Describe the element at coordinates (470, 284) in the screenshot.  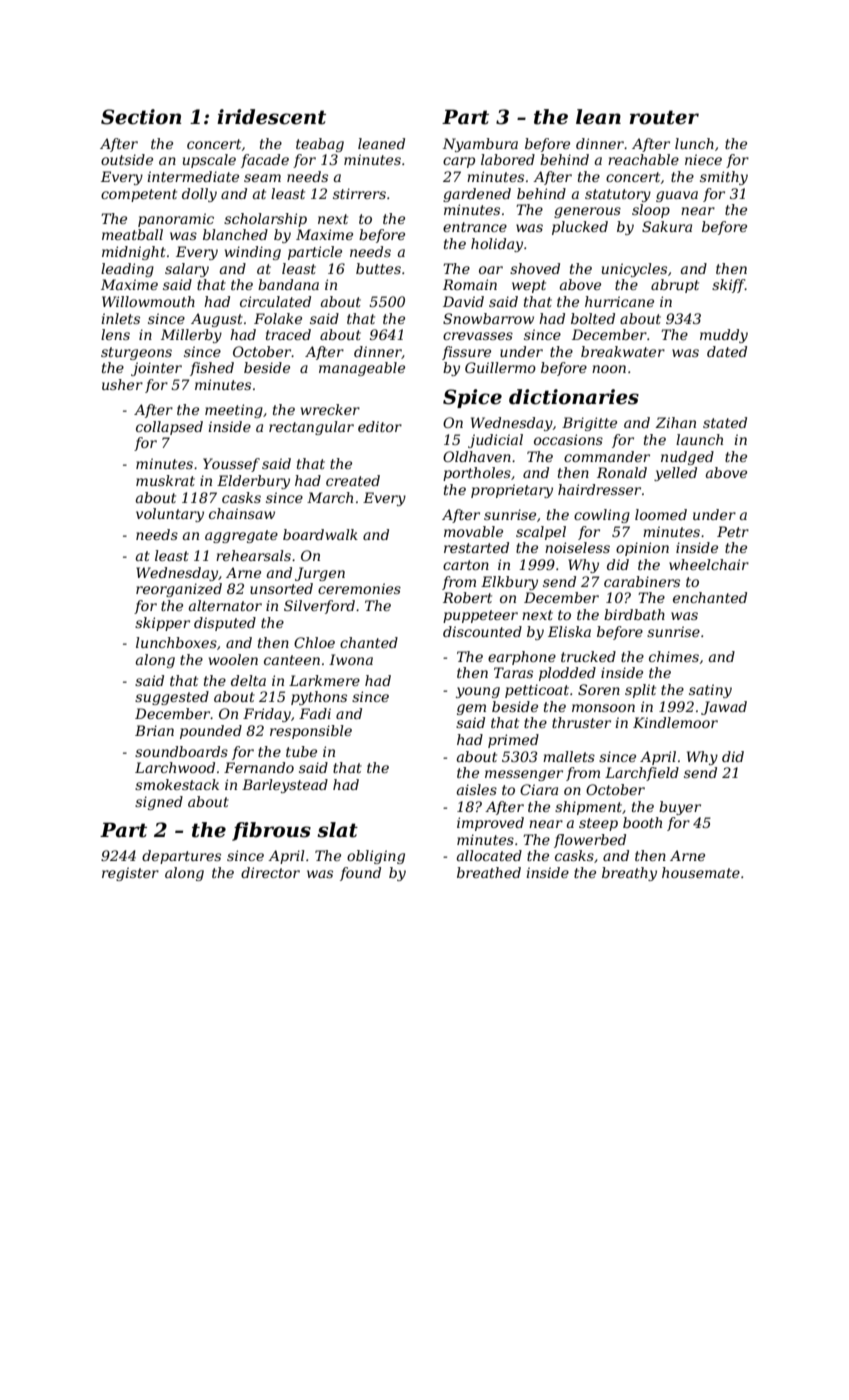
I see `Romain` at that location.
